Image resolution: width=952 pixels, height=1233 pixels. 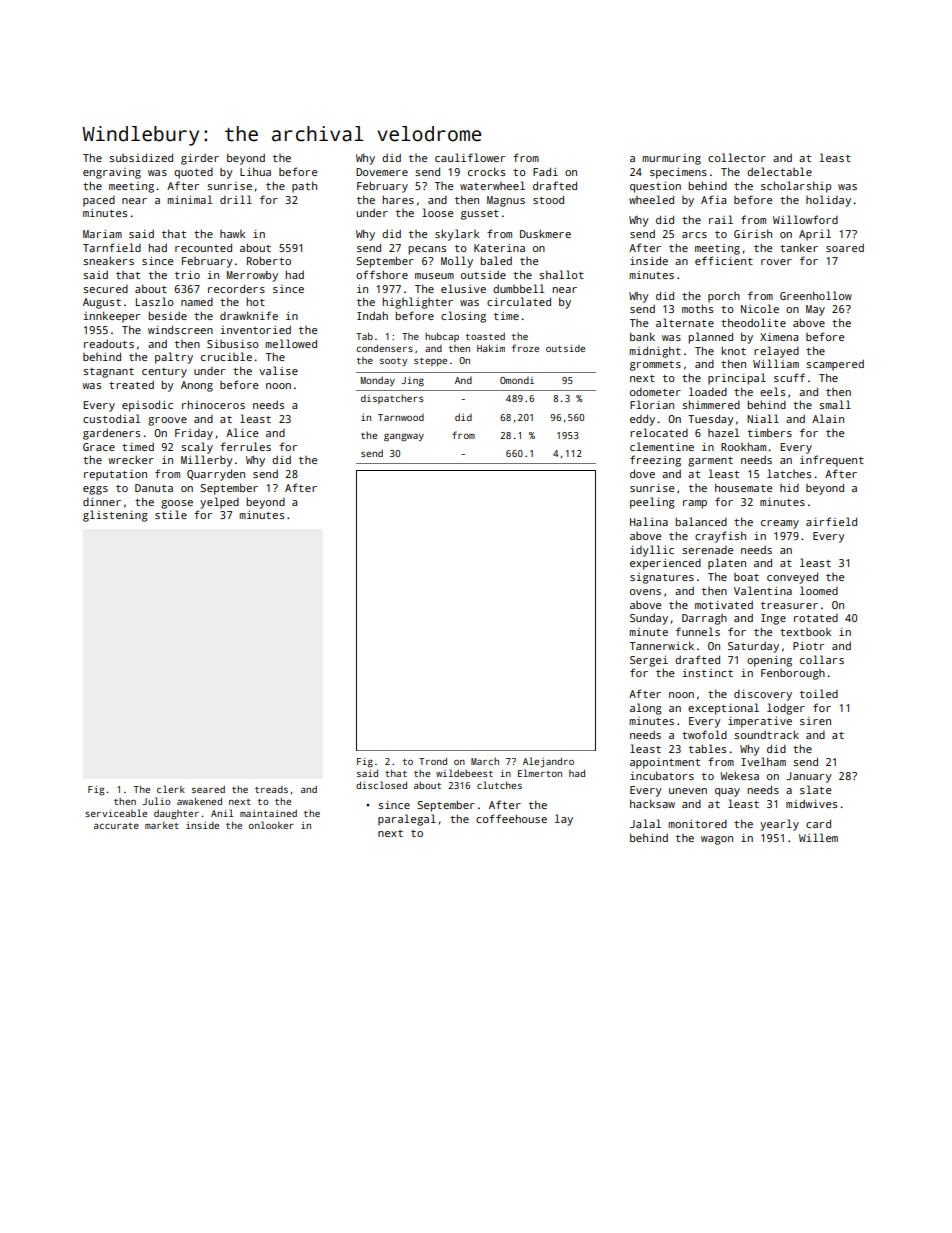 What do you see at coordinates (116, 813) in the document?
I see `serviceable` at bounding box center [116, 813].
